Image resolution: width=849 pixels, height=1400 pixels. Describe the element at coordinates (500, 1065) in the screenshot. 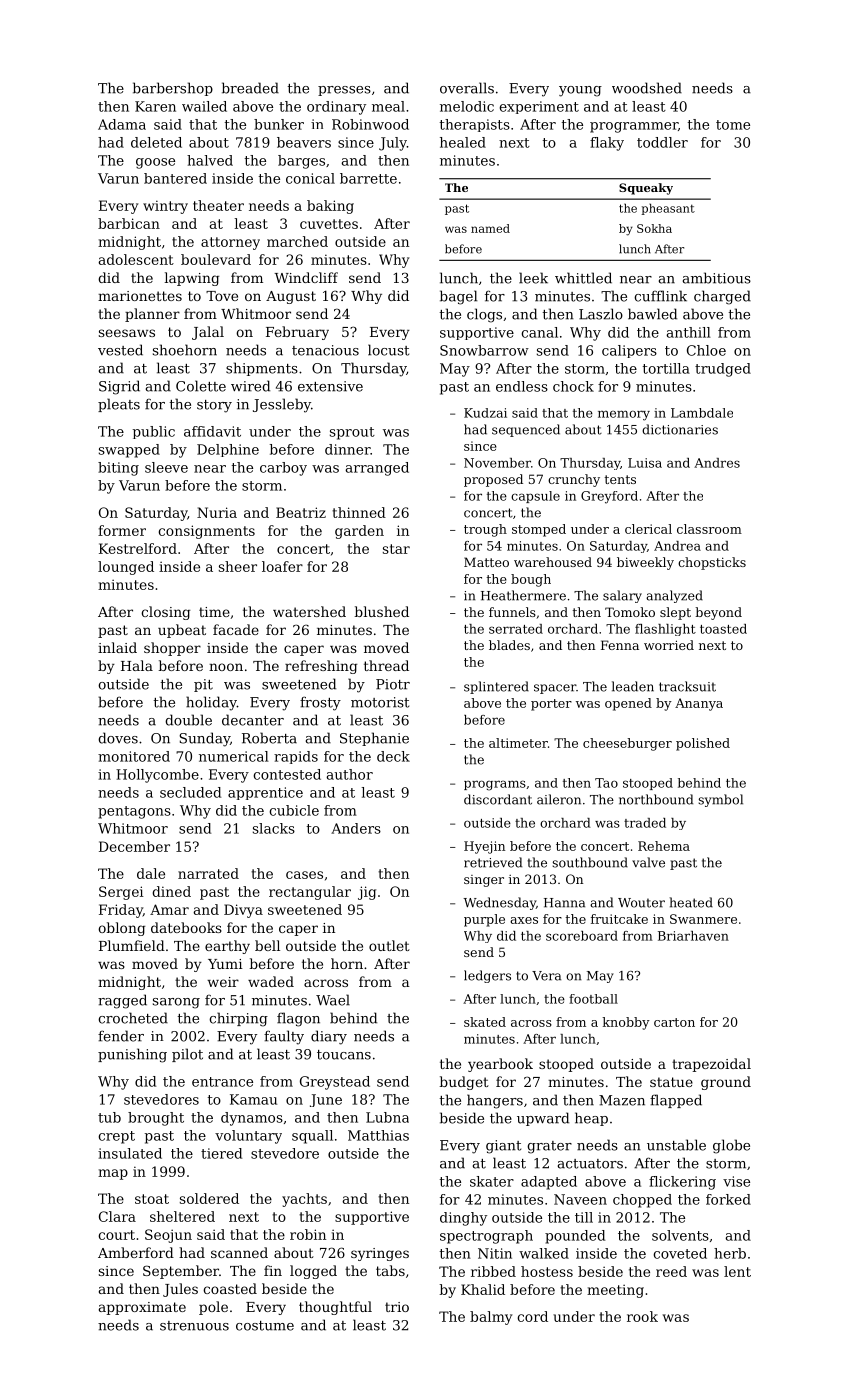

I see `yearbook` at that location.
